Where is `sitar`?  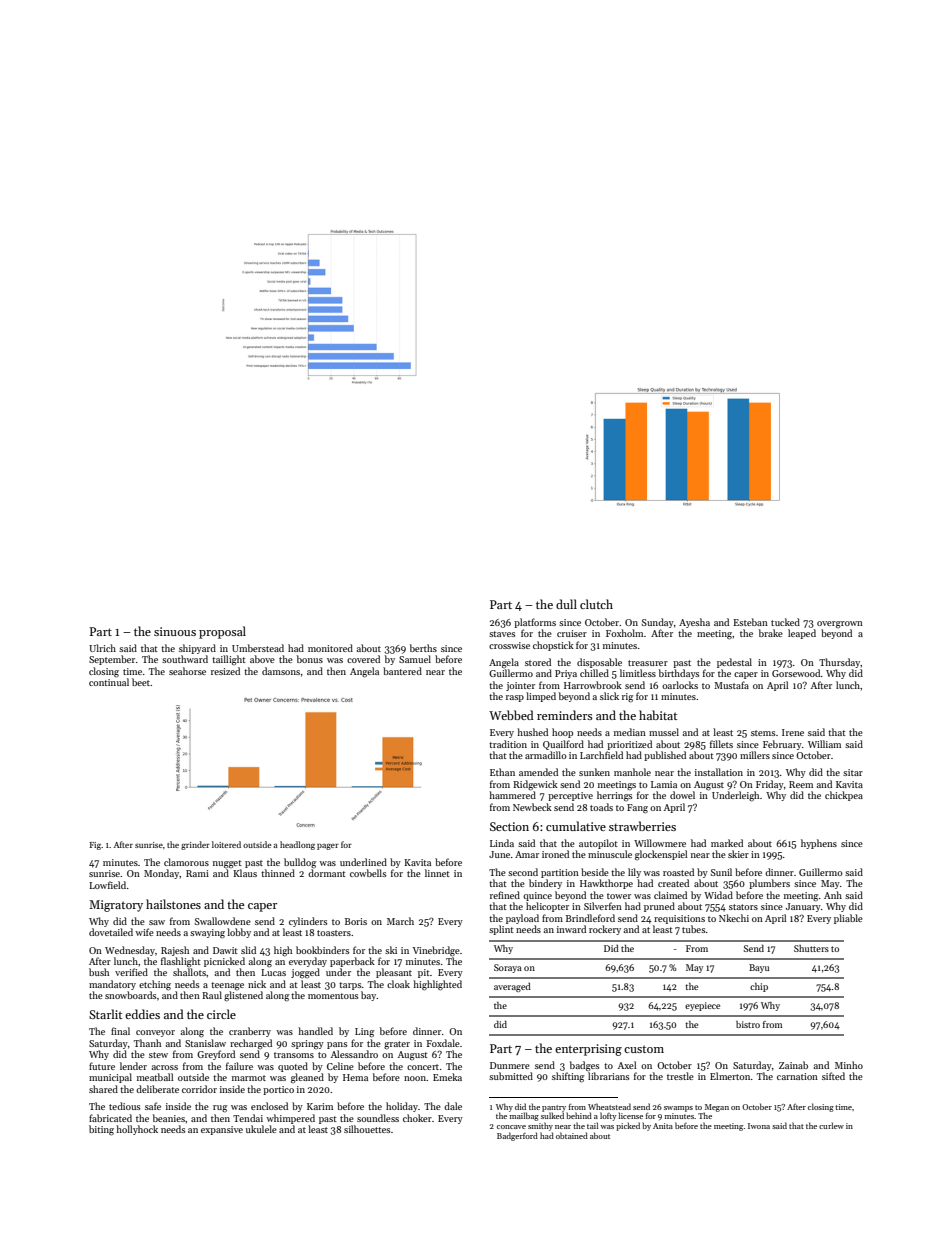
sitar is located at coordinates (853, 772).
